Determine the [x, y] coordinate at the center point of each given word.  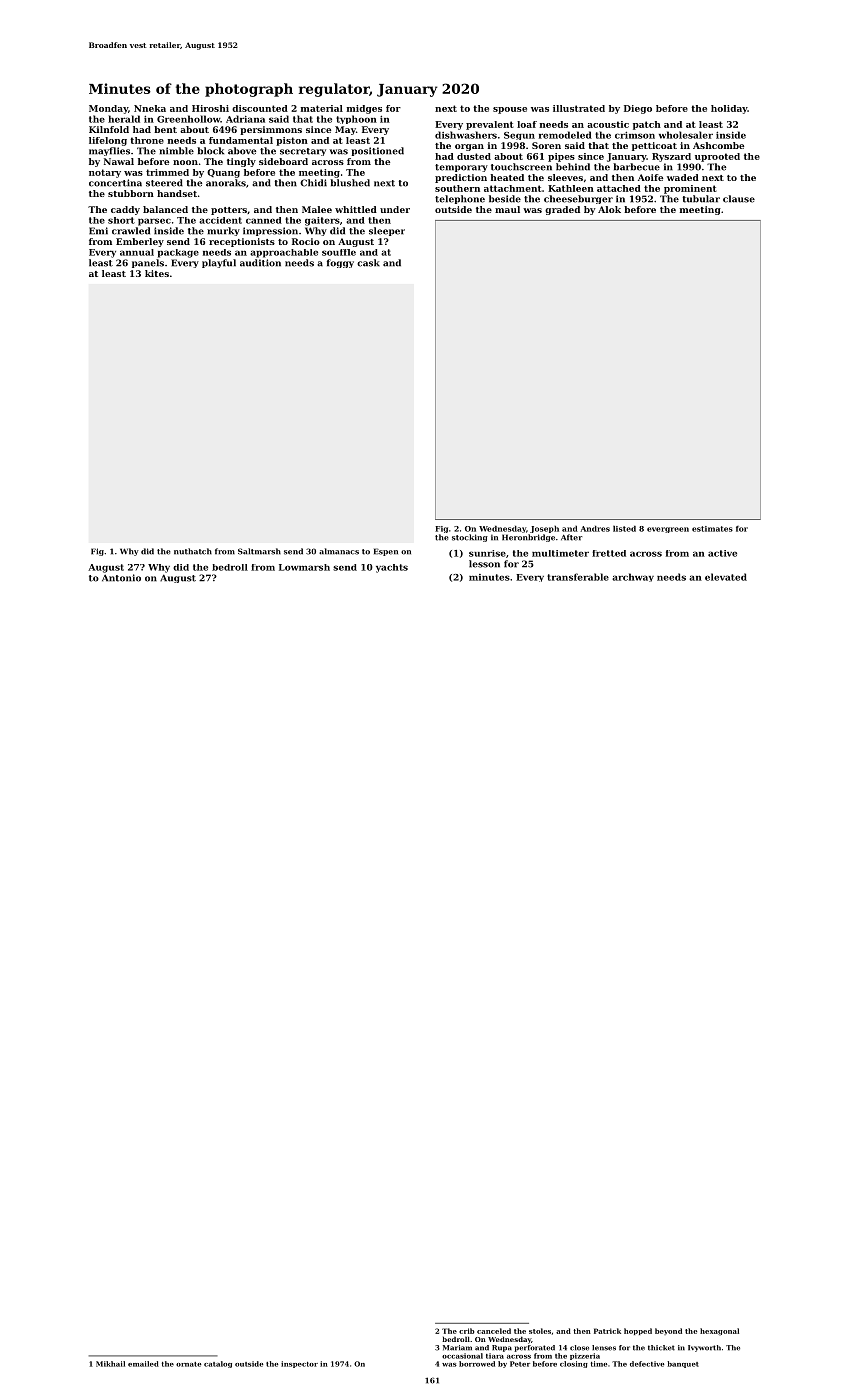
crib [467, 1331]
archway [633, 577]
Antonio [121, 578]
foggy [340, 263]
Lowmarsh [304, 567]
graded [562, 210]
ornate [188, 1364]
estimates [712, 529]
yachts [392, 568]
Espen [386, 552]
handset [177, 193]
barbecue [636, 167]
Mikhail [110, 1364]
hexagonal [719, 1332]
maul [507, 209]
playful [219, 263]
